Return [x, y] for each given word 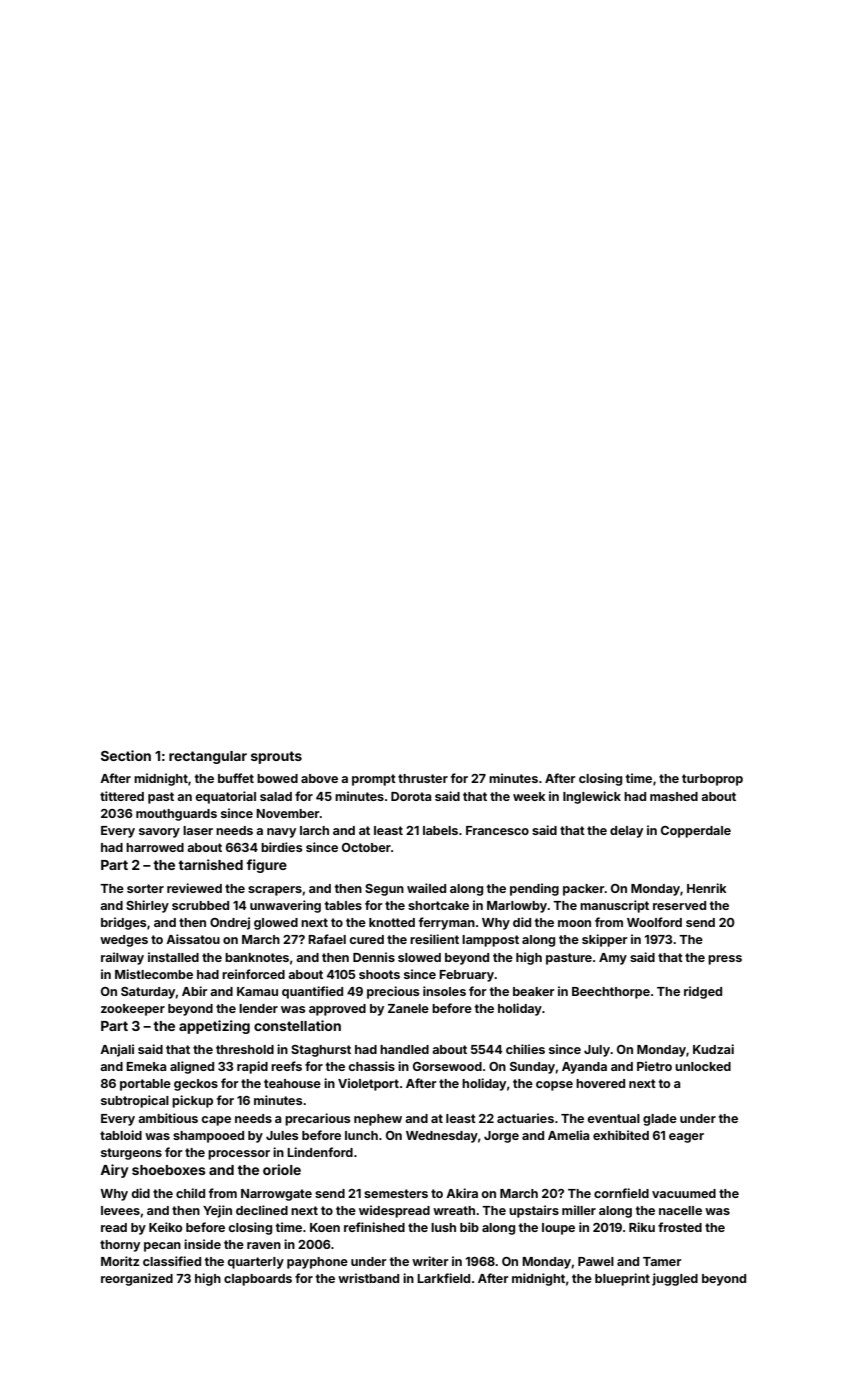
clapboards [258, 1280]
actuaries [525, 1118]
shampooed [208, 1137]
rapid [252, 1067]
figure [266, 866]
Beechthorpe [611, 993]
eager [686, 1138]
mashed [674, 796]
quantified [312, 992]
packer [584, 890]
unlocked [703, 1066]
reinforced [253, 974]
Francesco [497, 830]
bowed [277, 778]
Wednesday [442, 1137]
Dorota [411, 796]
